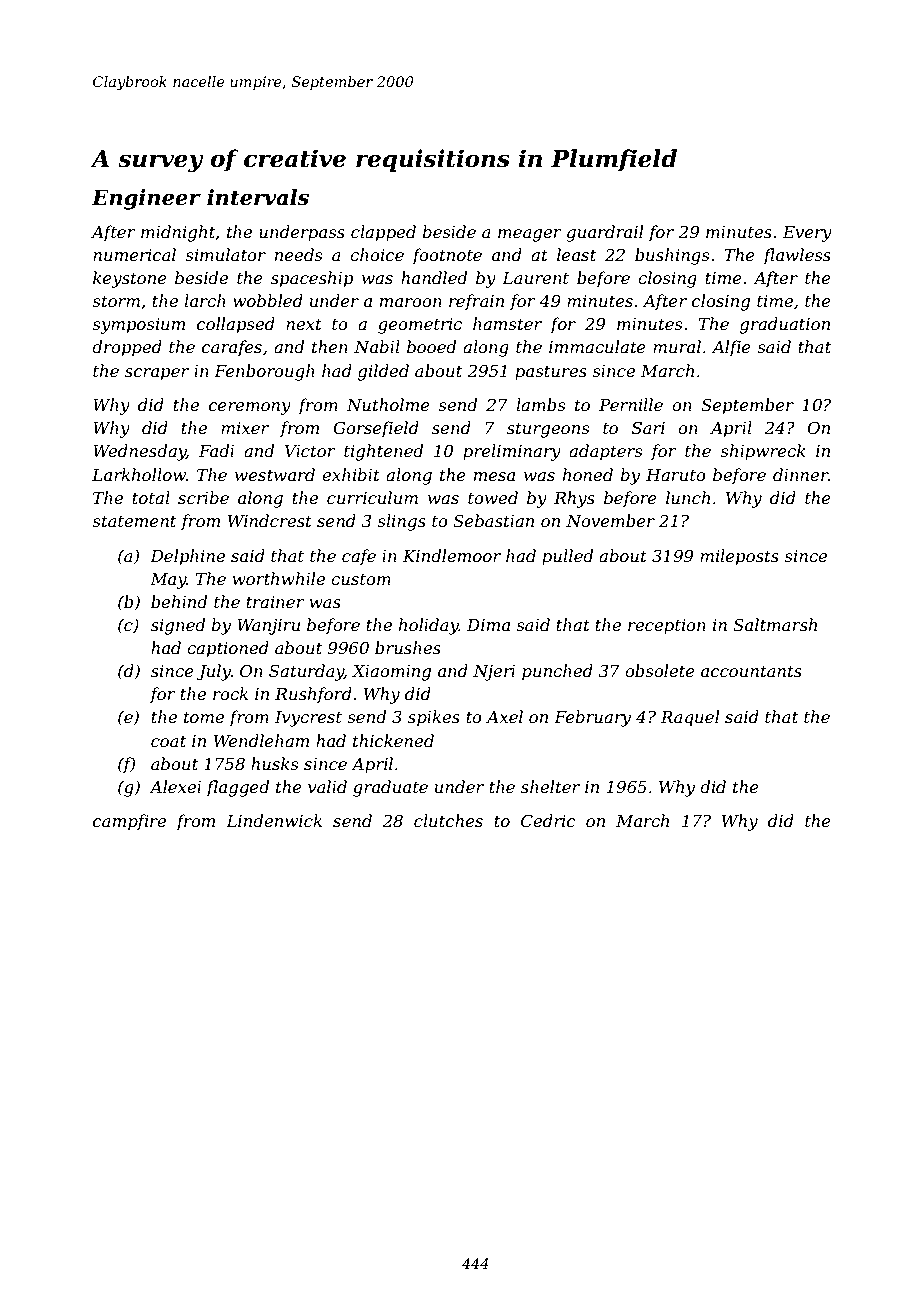 The width and height of the screenshot is (924, 1311). Describe the element at coordinates (258, 197) in the screenshot. I see `intervals` at that location.
